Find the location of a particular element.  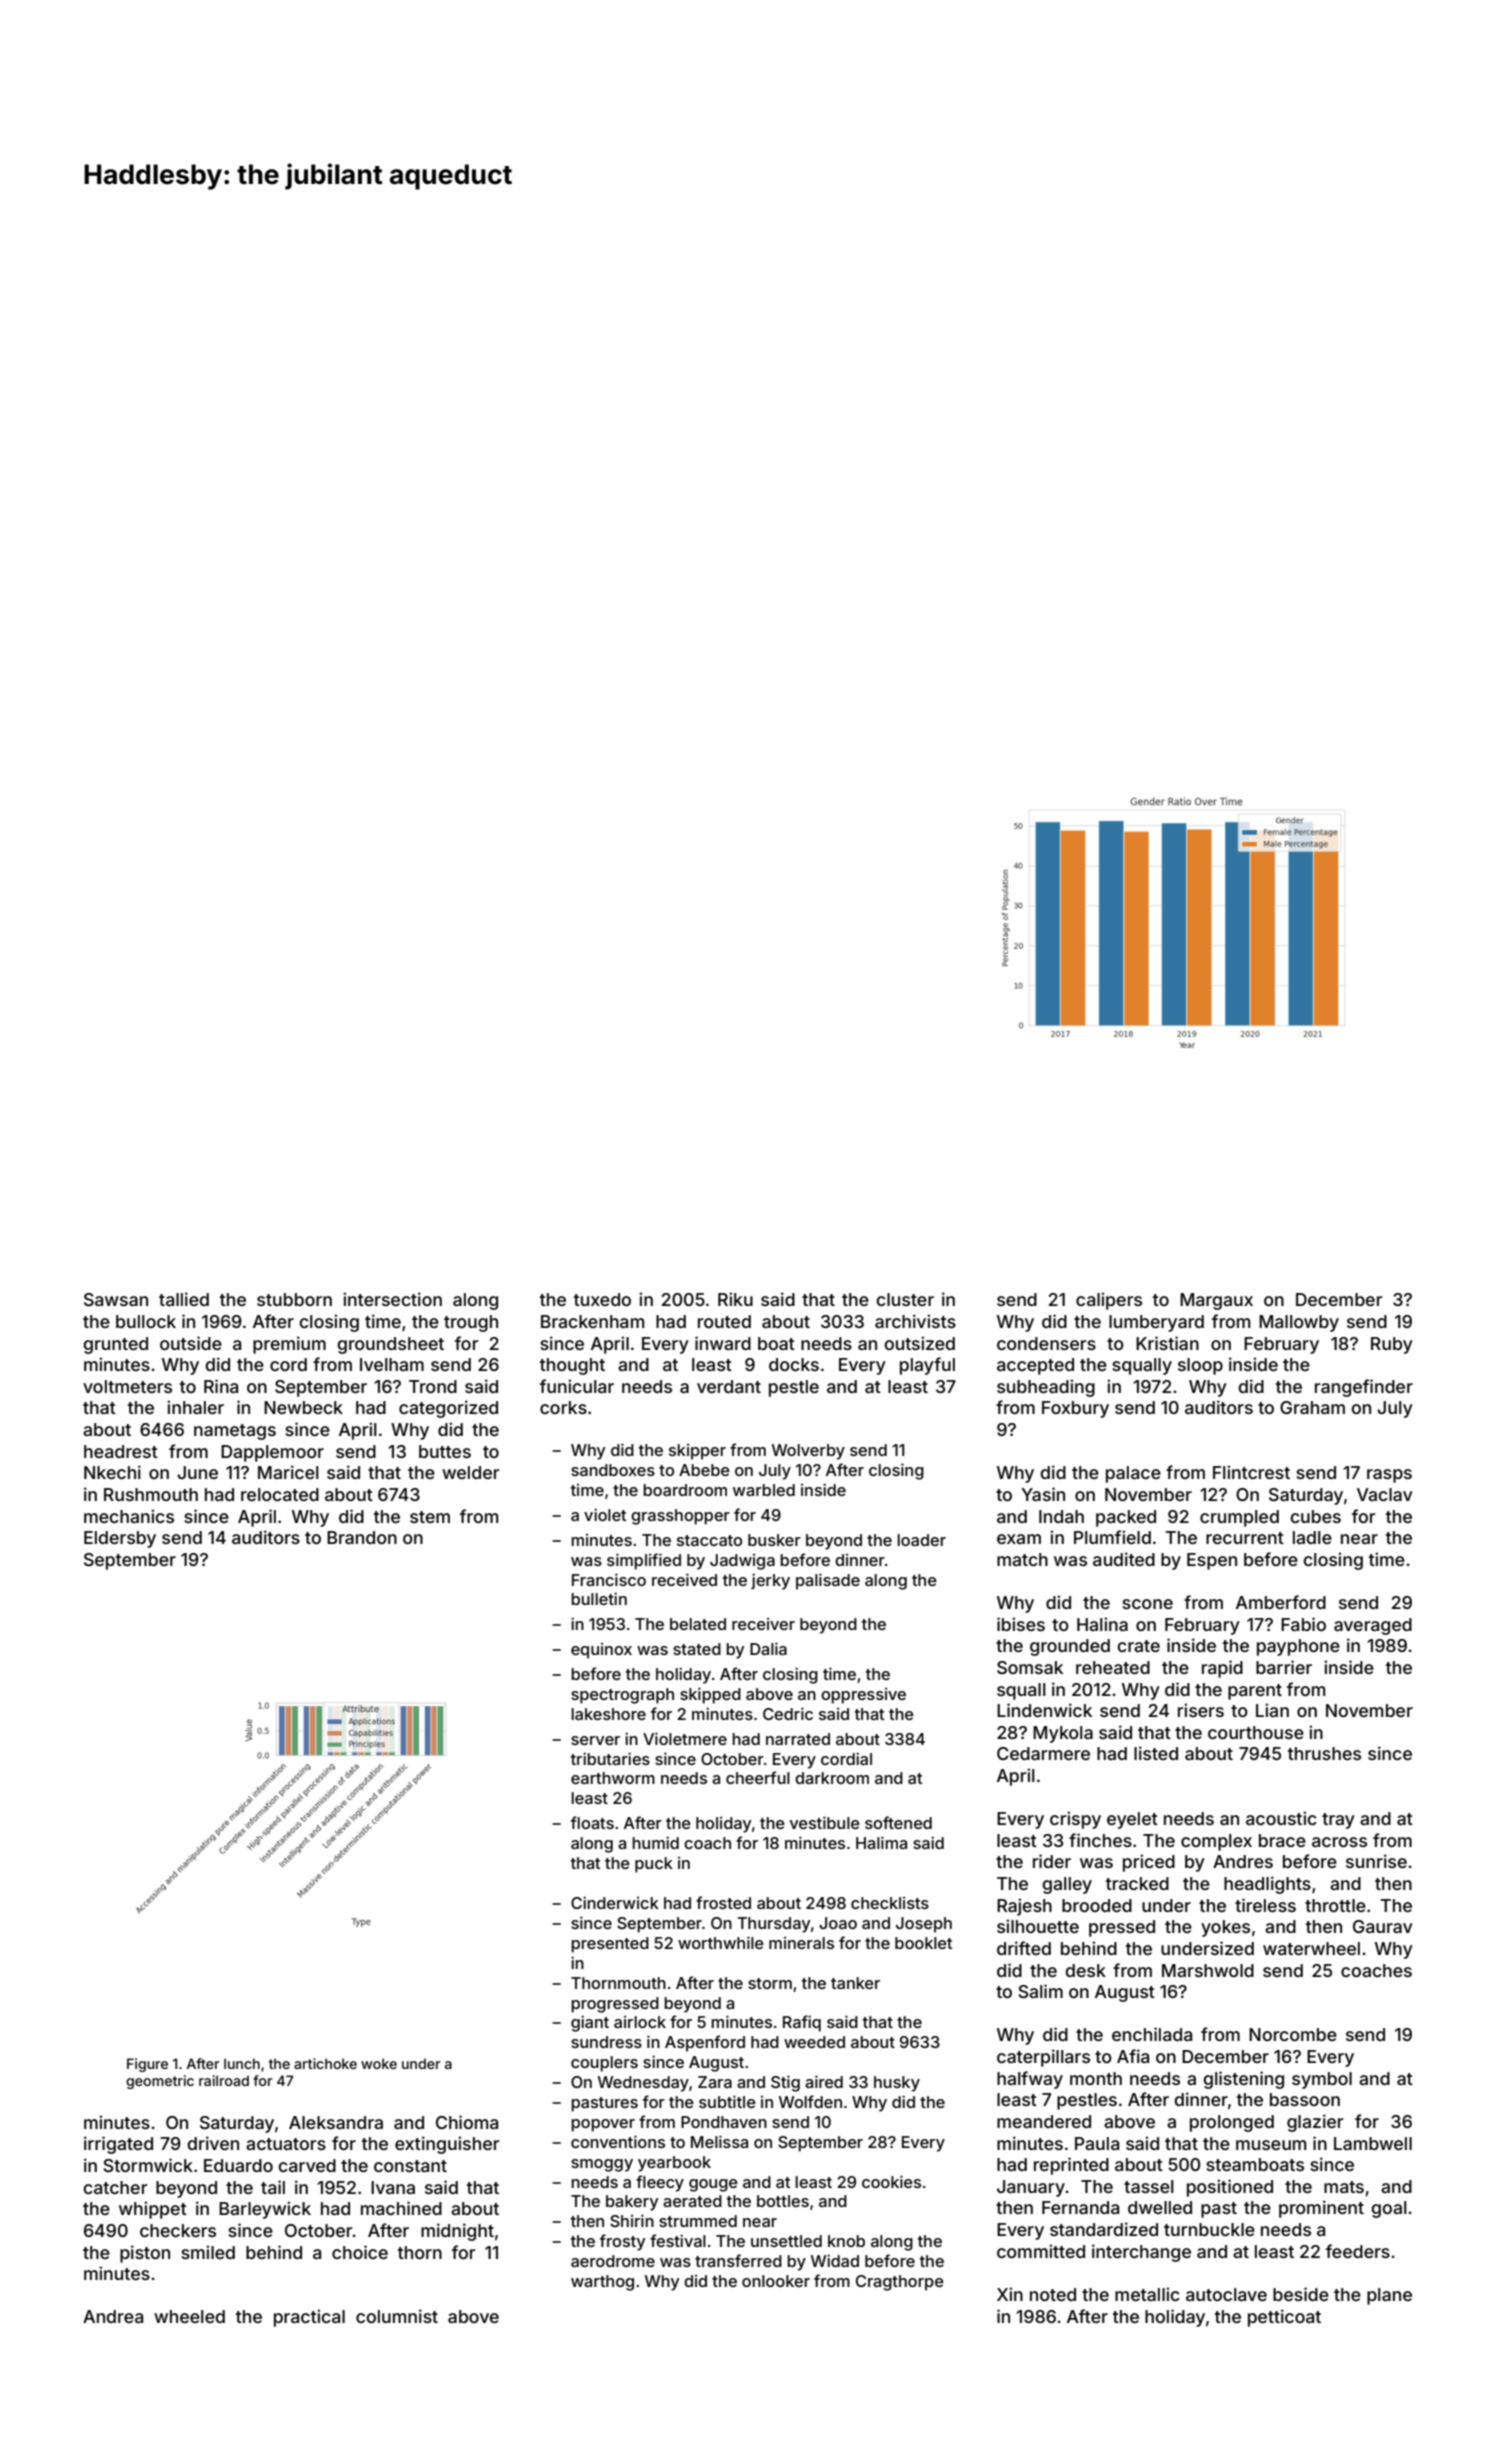

knob is located at coordinates (846, 2241).
